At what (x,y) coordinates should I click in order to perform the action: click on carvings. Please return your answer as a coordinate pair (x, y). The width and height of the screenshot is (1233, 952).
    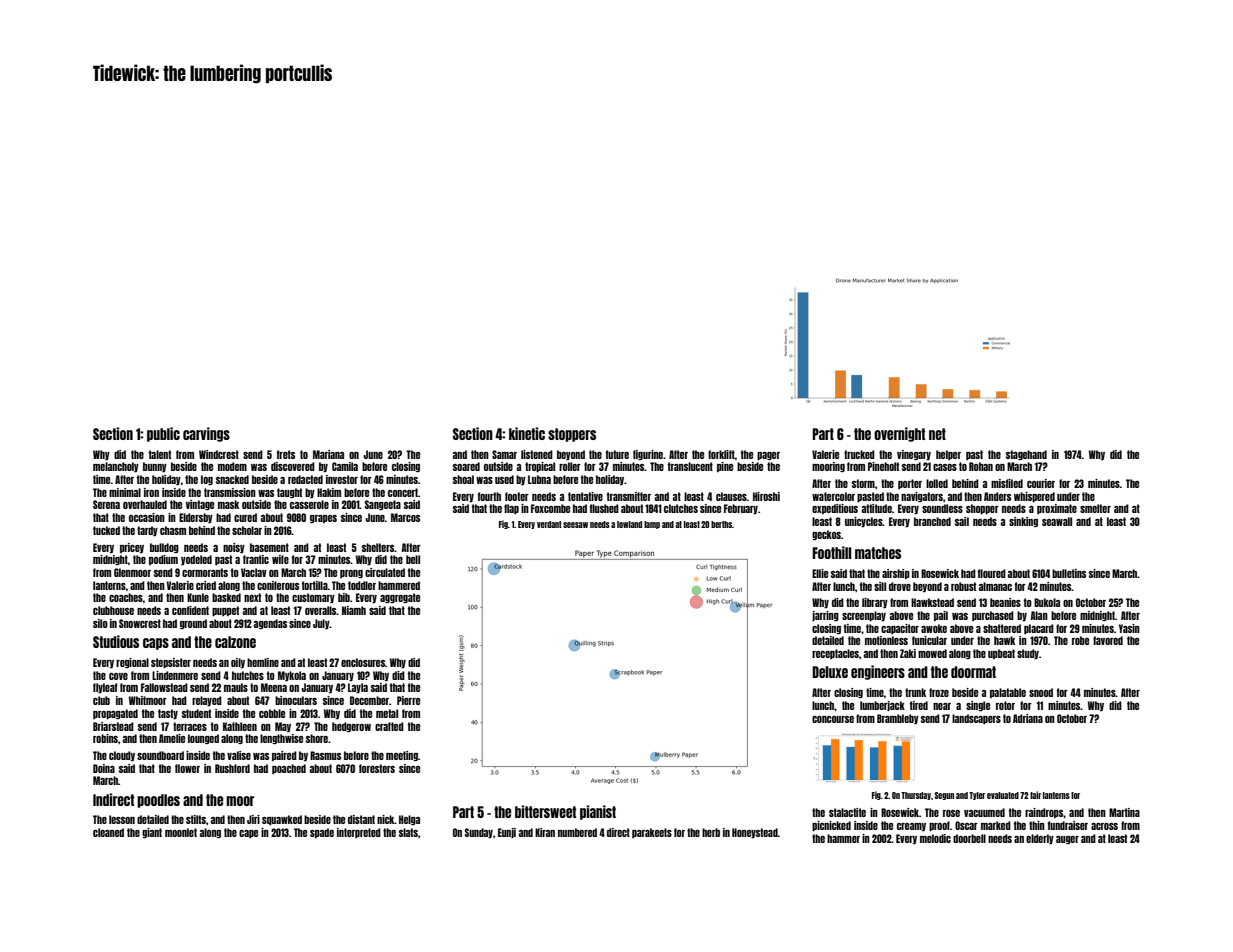
    Looking at the image, I should click on (206, 434).
